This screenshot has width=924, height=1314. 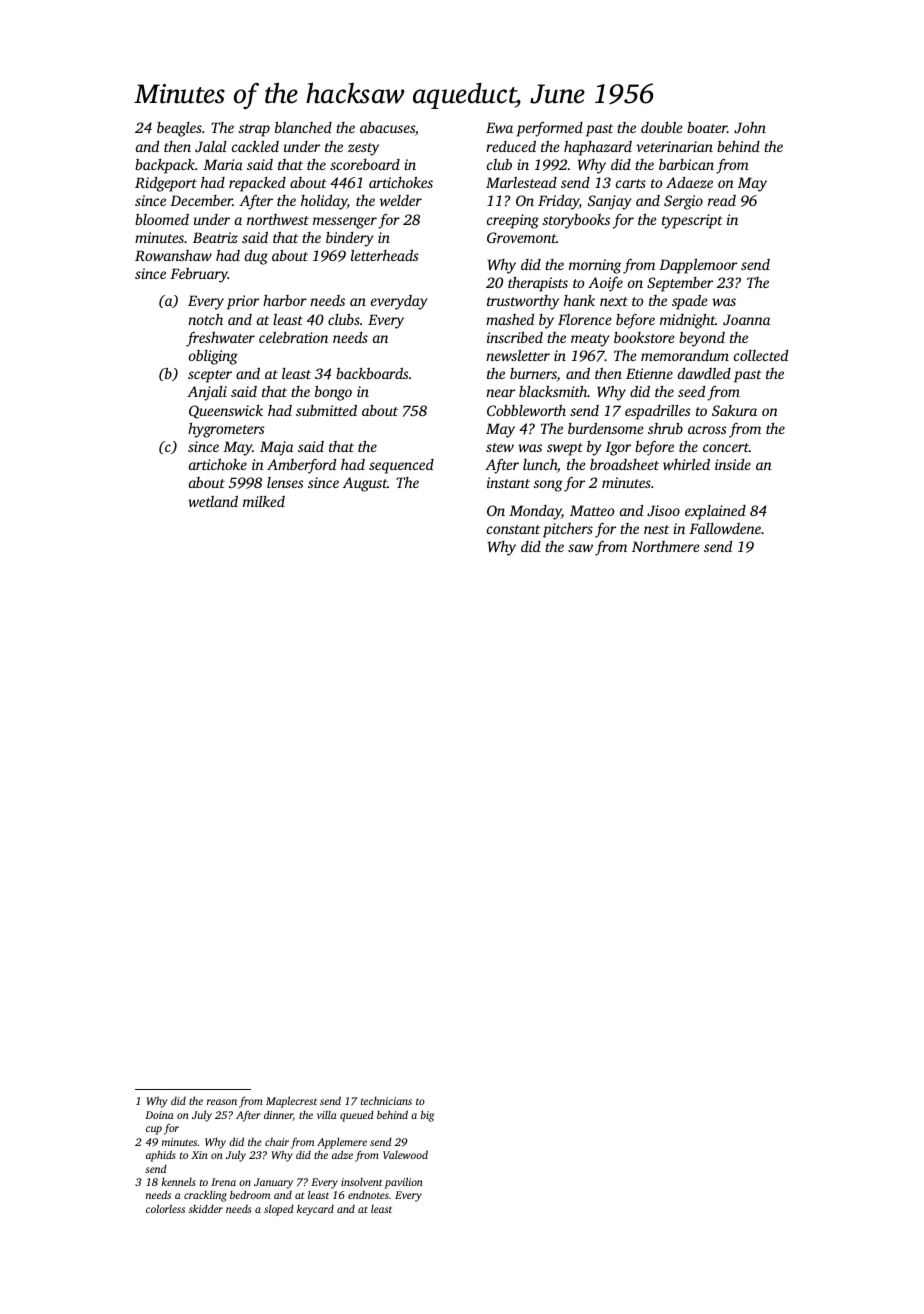 What do you see at coordinates (222, 1102) in the screenshot?
I see `reason` at bounding box center [222, 1102].
